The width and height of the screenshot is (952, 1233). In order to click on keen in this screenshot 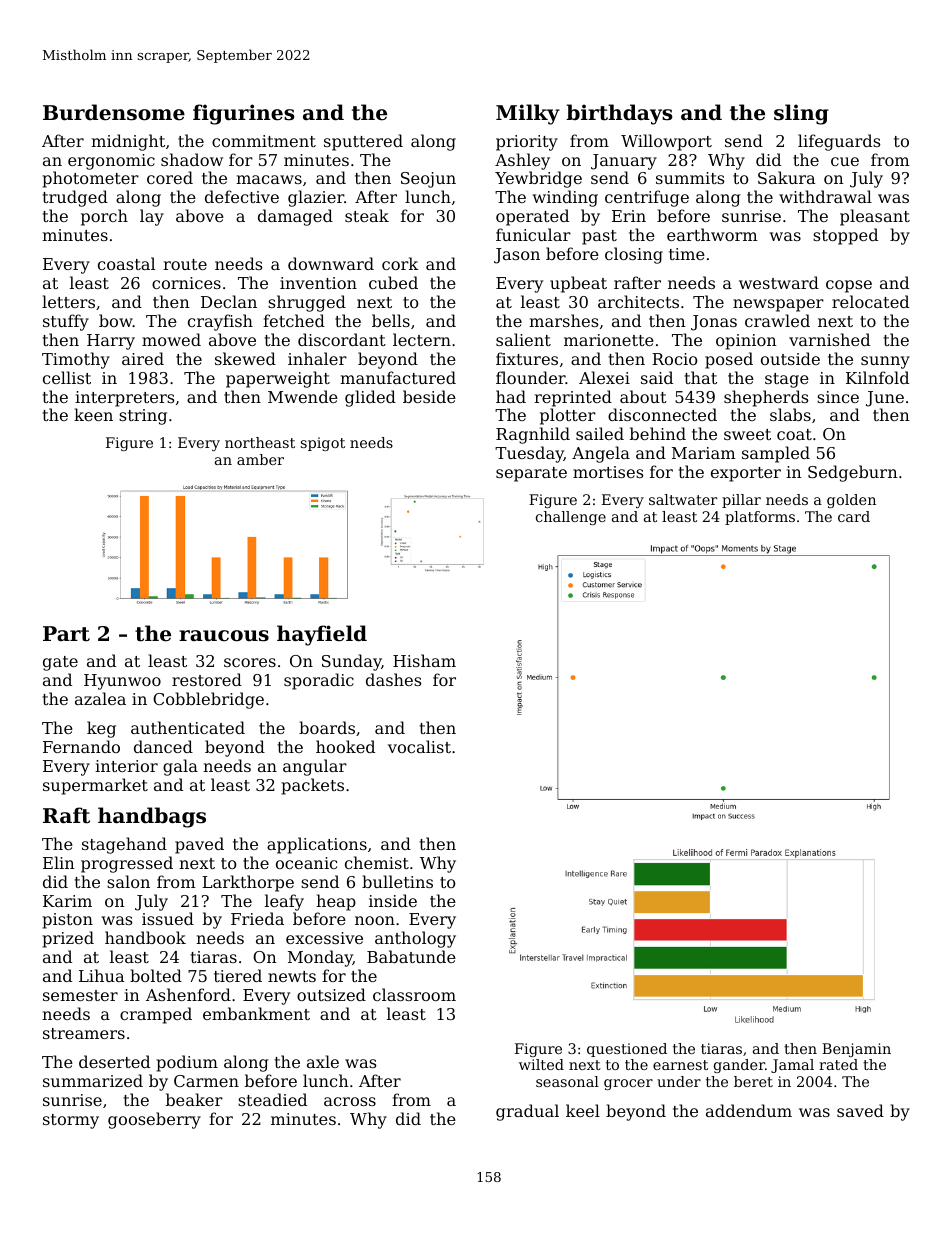, I will do `click(93, 414)`.
